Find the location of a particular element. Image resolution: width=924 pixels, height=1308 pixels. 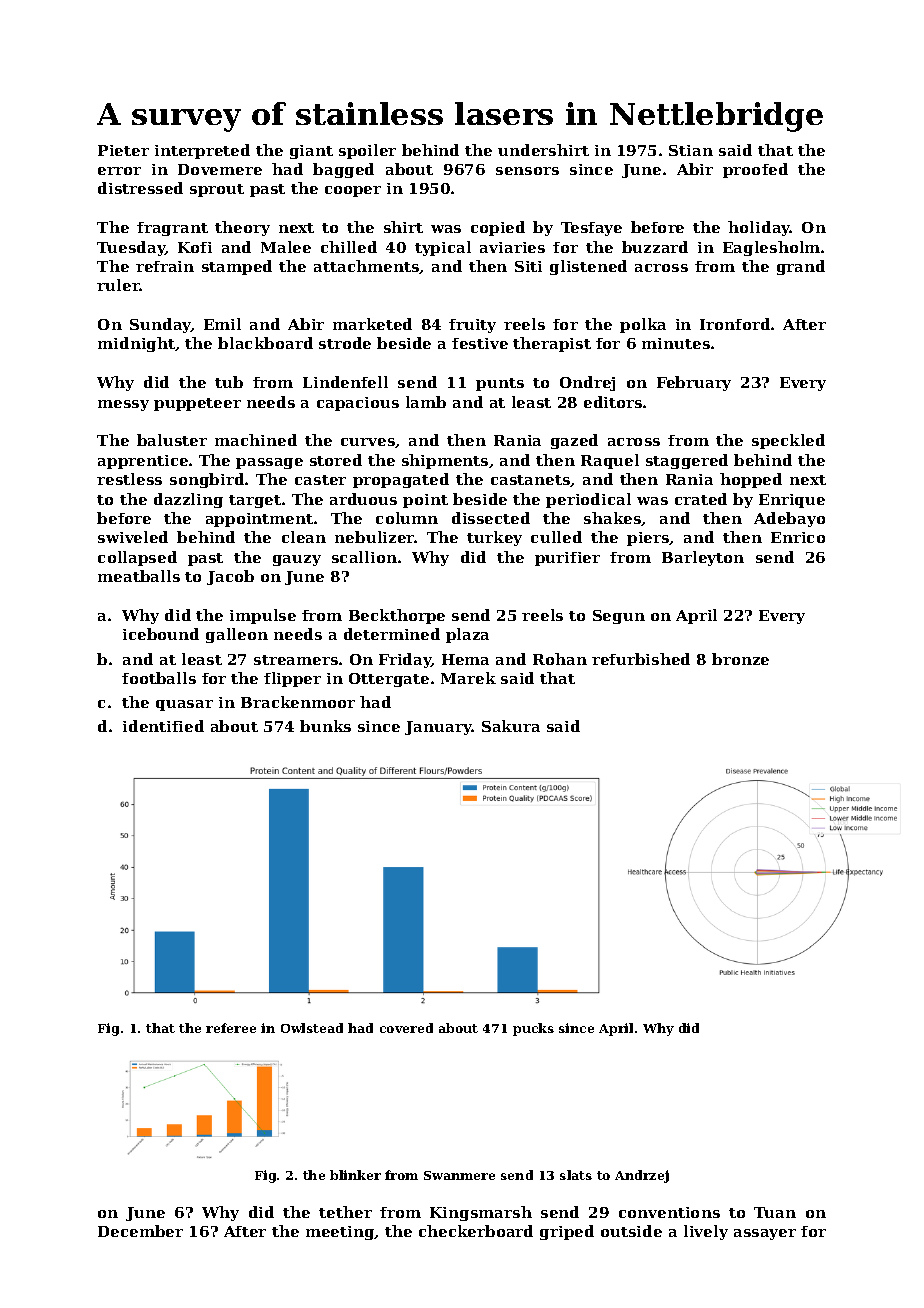

pucks is located at coordinates (533, 1029).
